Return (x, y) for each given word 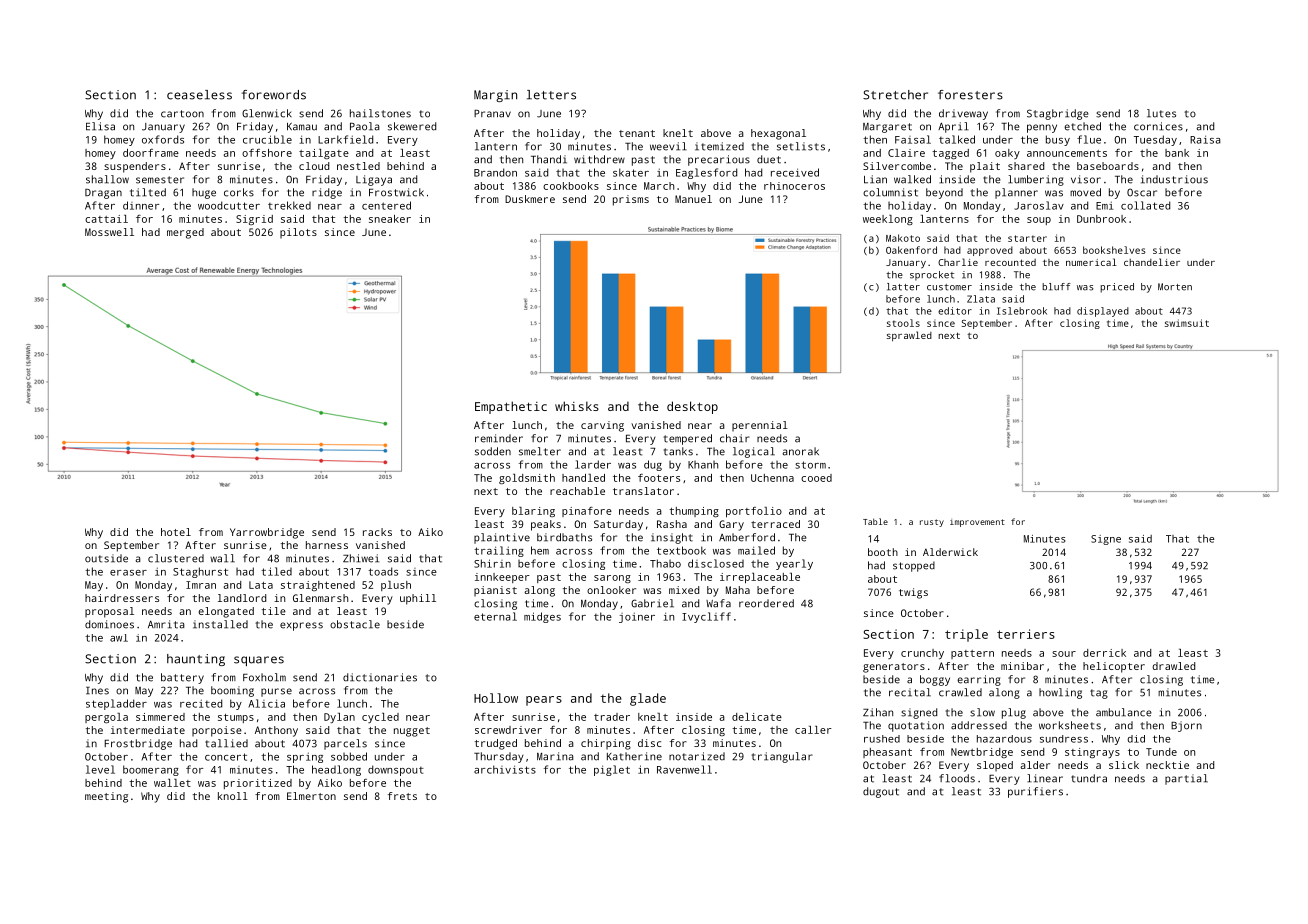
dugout (881, 792)
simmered (160, 717)
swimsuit (1187, 323)
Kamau (302, 127)
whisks (577, 406)
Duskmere (530, 199)
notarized (697, 756)
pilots (298, 233)
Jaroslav (1039, 205)
